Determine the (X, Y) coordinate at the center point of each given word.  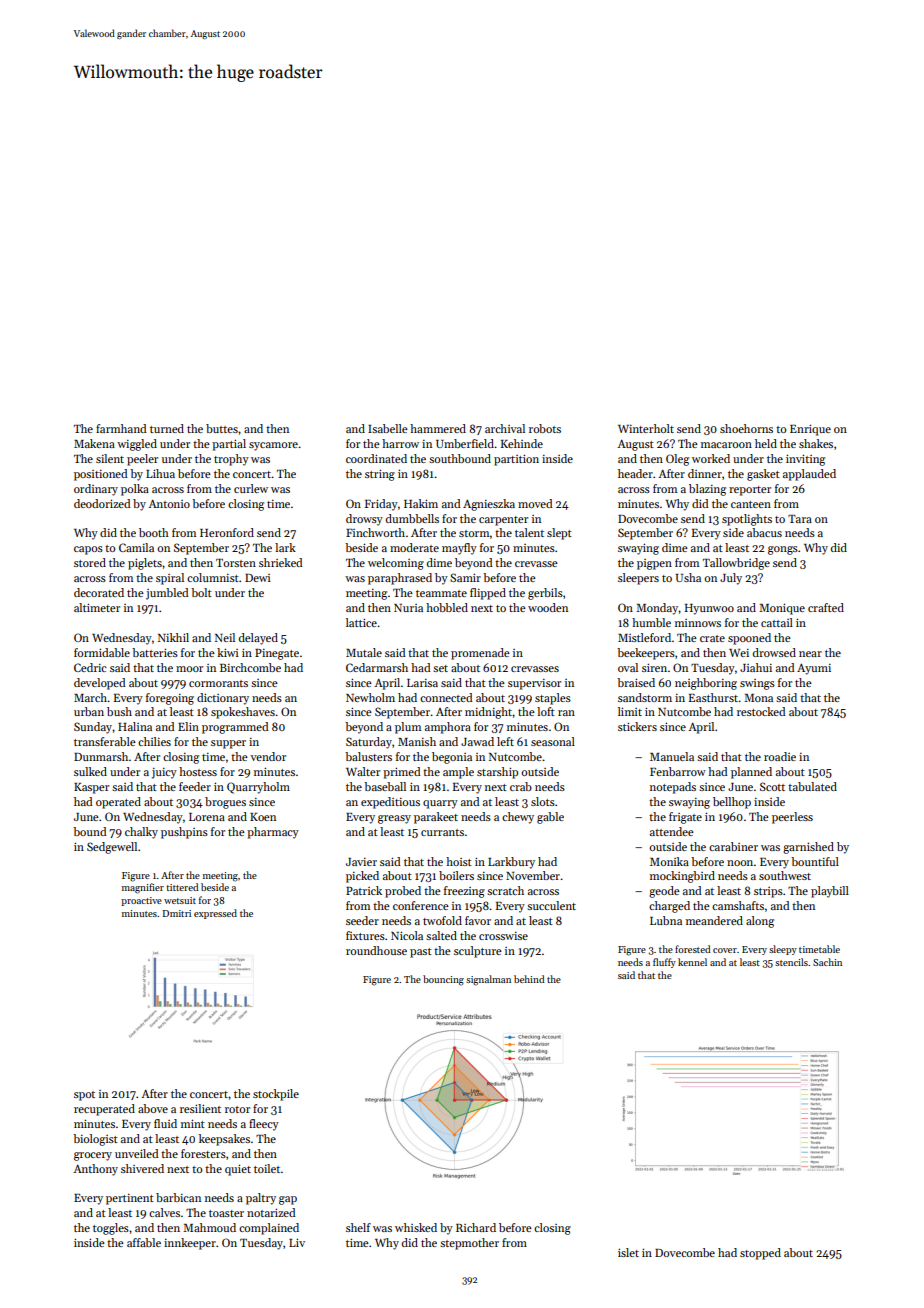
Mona (758, 698)
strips (768, 892)
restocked (761, 711)
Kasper (91, 788)
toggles (111, 1229)
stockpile (276, 1095)
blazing (707, 490)
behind (529, 979)
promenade (480, 654)
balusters (368, 756)
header (635, 473)
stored (90, 562)
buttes (222, 428)
